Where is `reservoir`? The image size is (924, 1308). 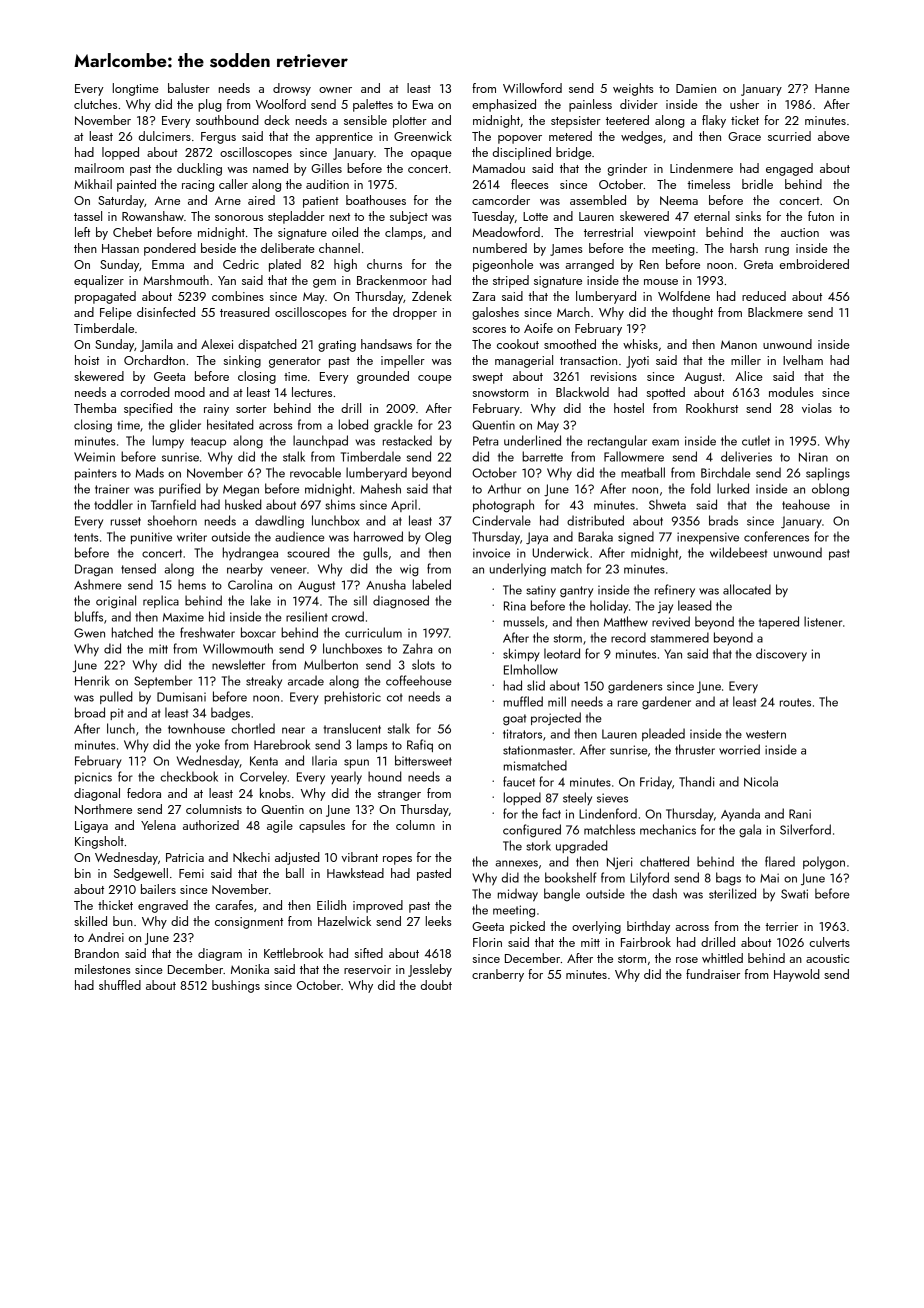
reservoir is located at coordinates (367, 969).
